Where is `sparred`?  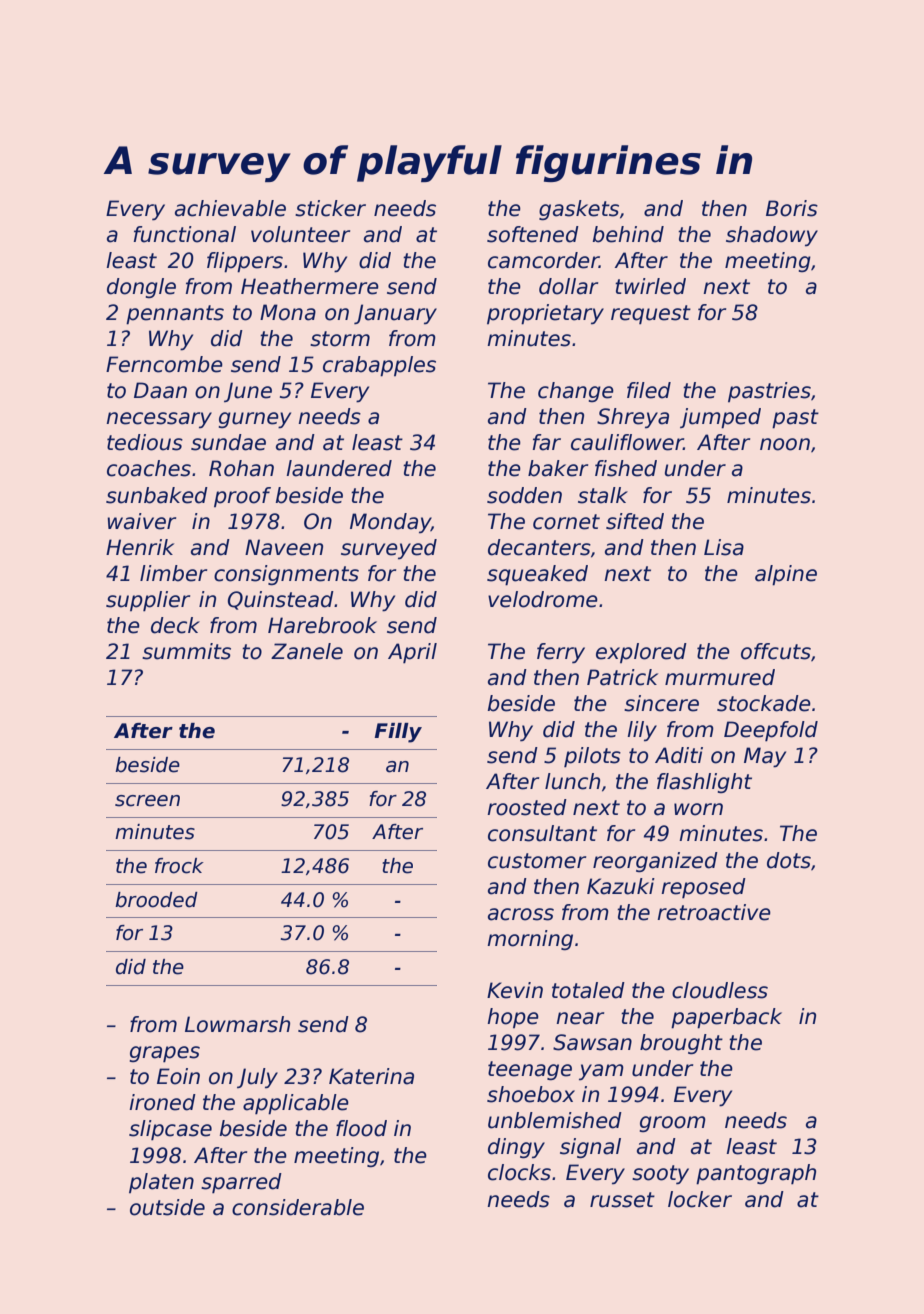
sparred is located at coordinates (241, 1183).
